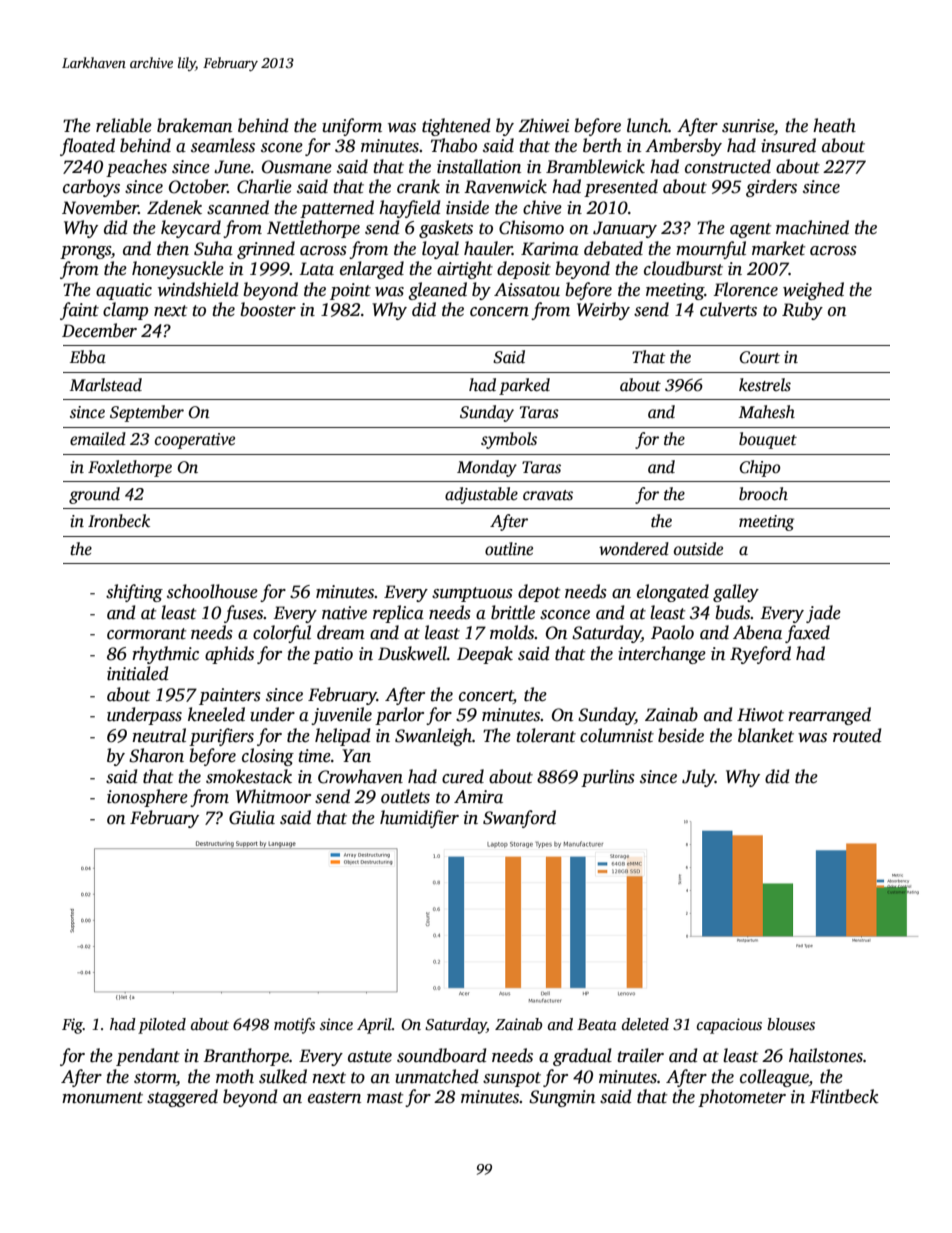  Describe the element at coordinates (763, 494) in the page. I see `brooch` at that location.
